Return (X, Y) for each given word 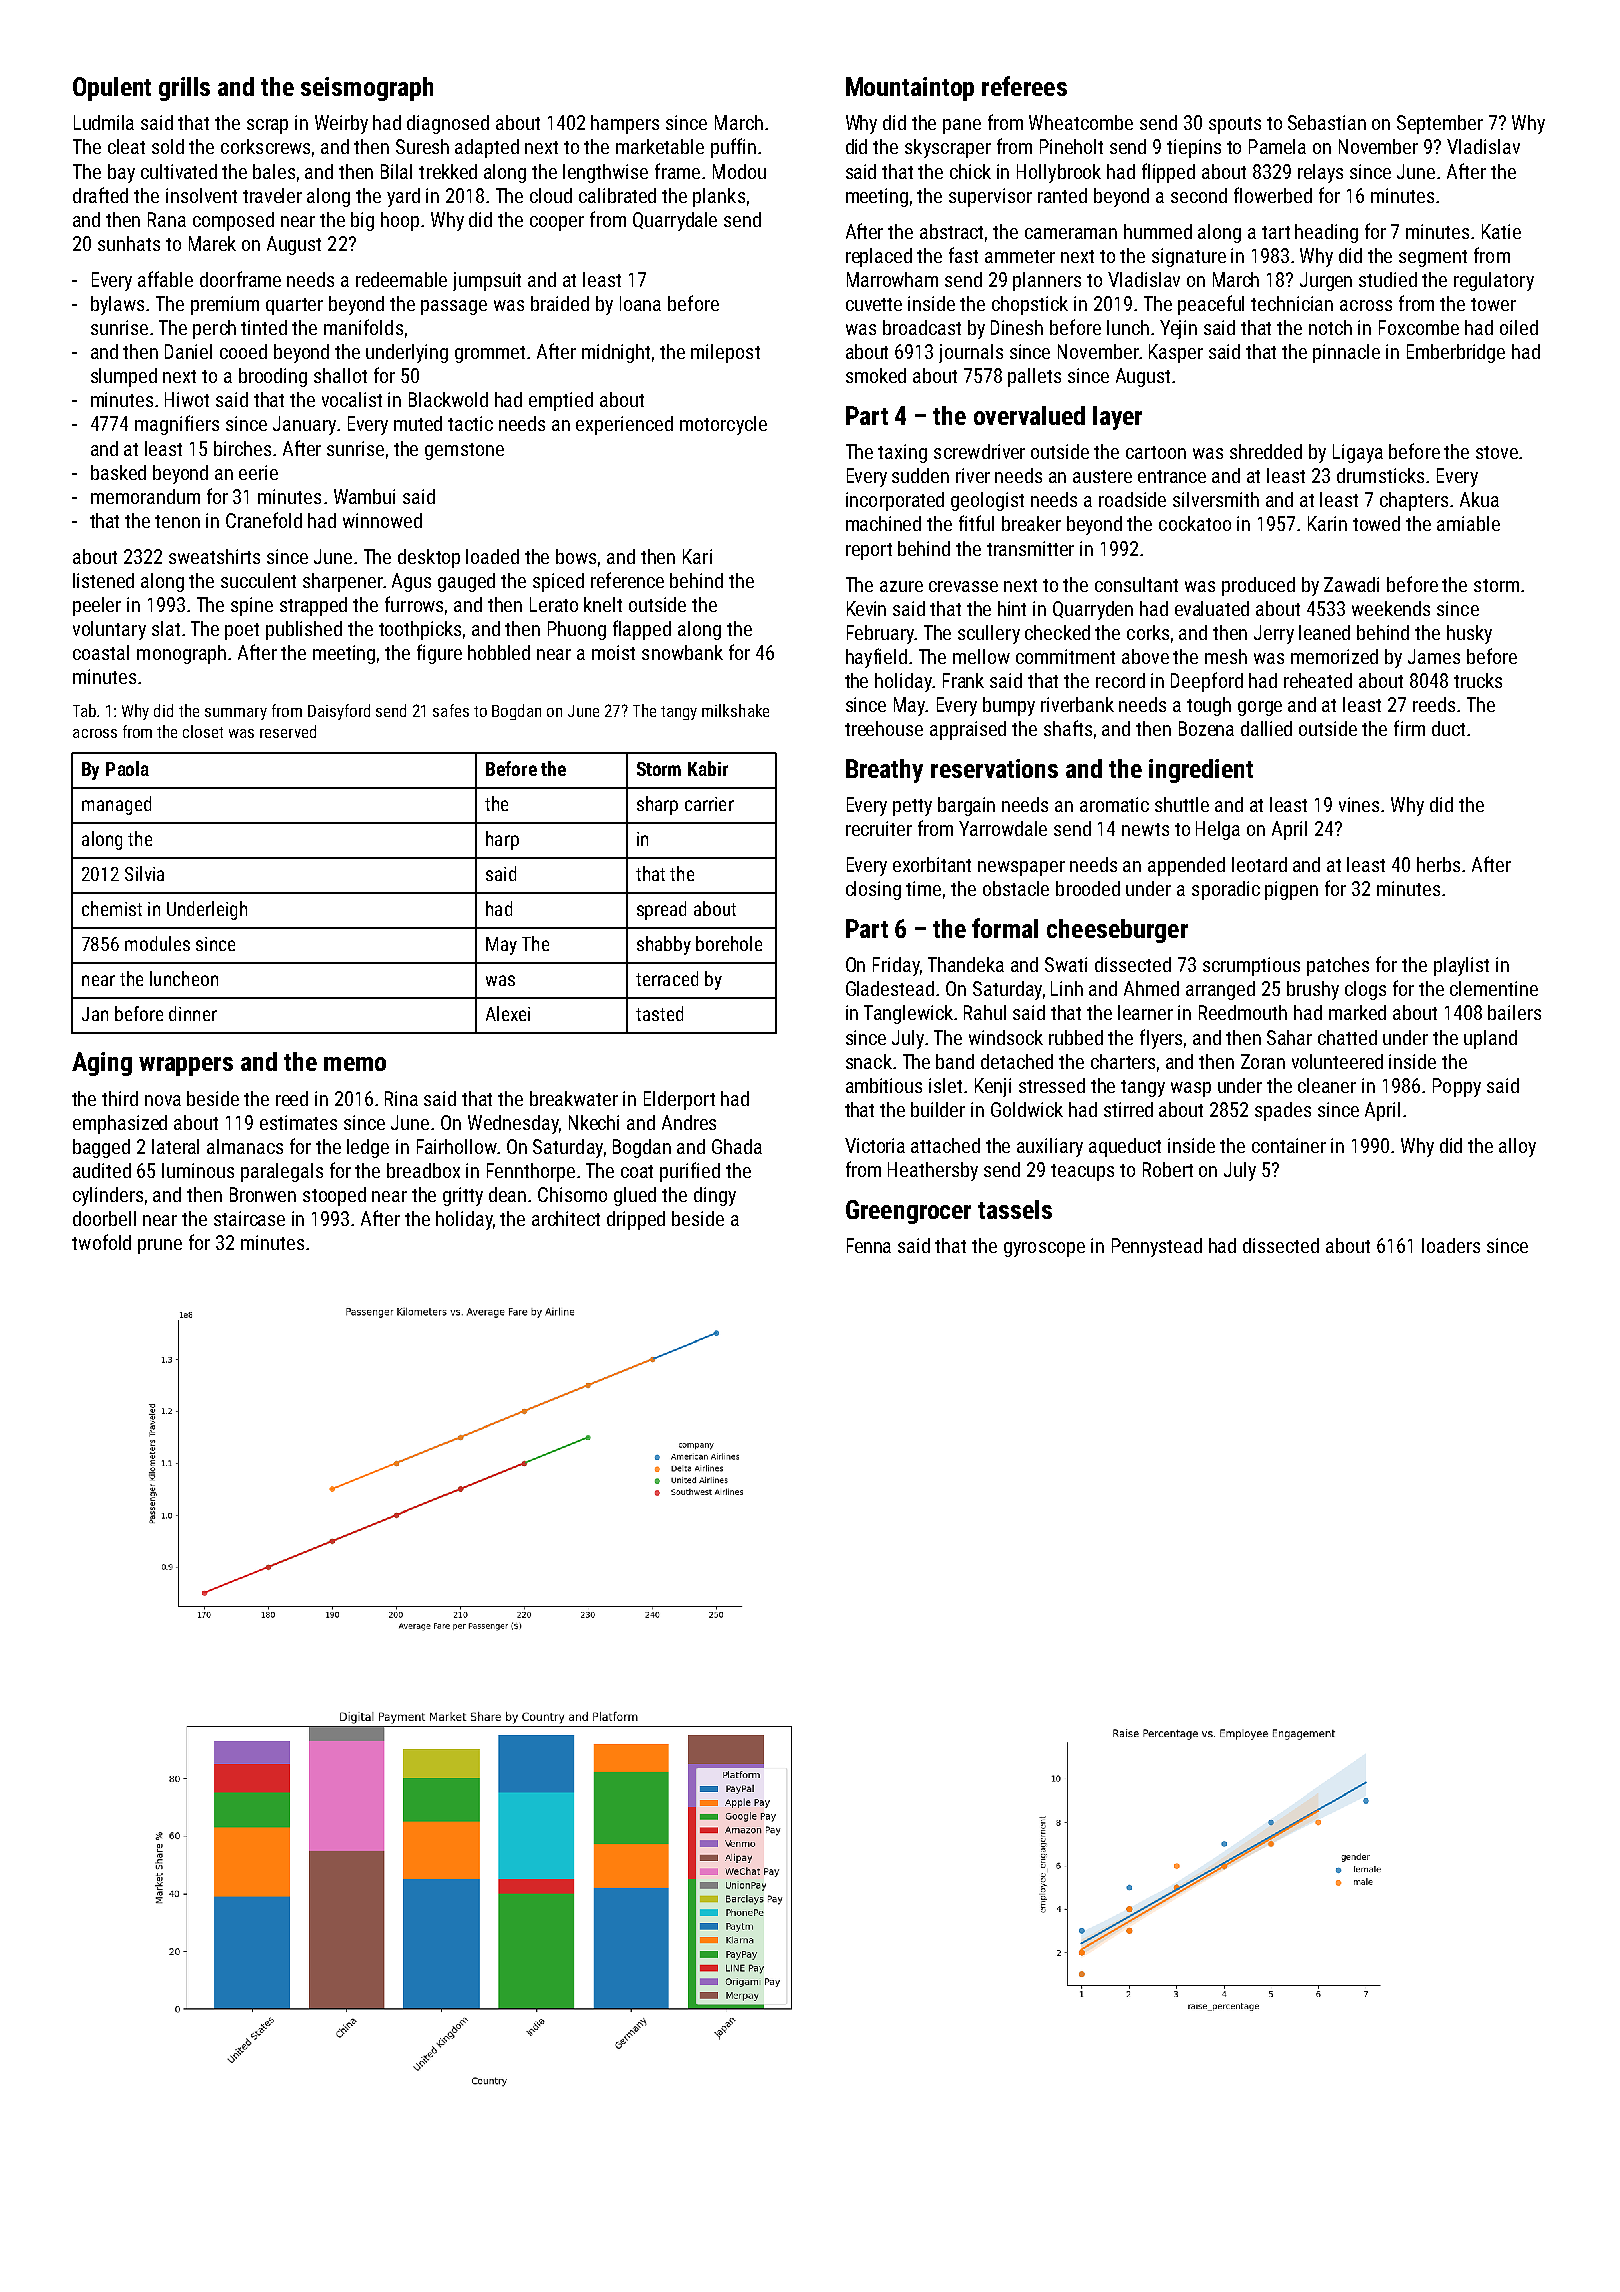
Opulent (112, 89)
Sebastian (1327, 122)
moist (613, 652)
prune (160, 1246)
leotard (1259, 864)
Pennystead (1157, 1247)
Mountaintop (910, 89)
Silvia (144, 873)
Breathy (884, 771)
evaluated (1212, 608)
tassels (1015, 1209)
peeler (97, 606)
